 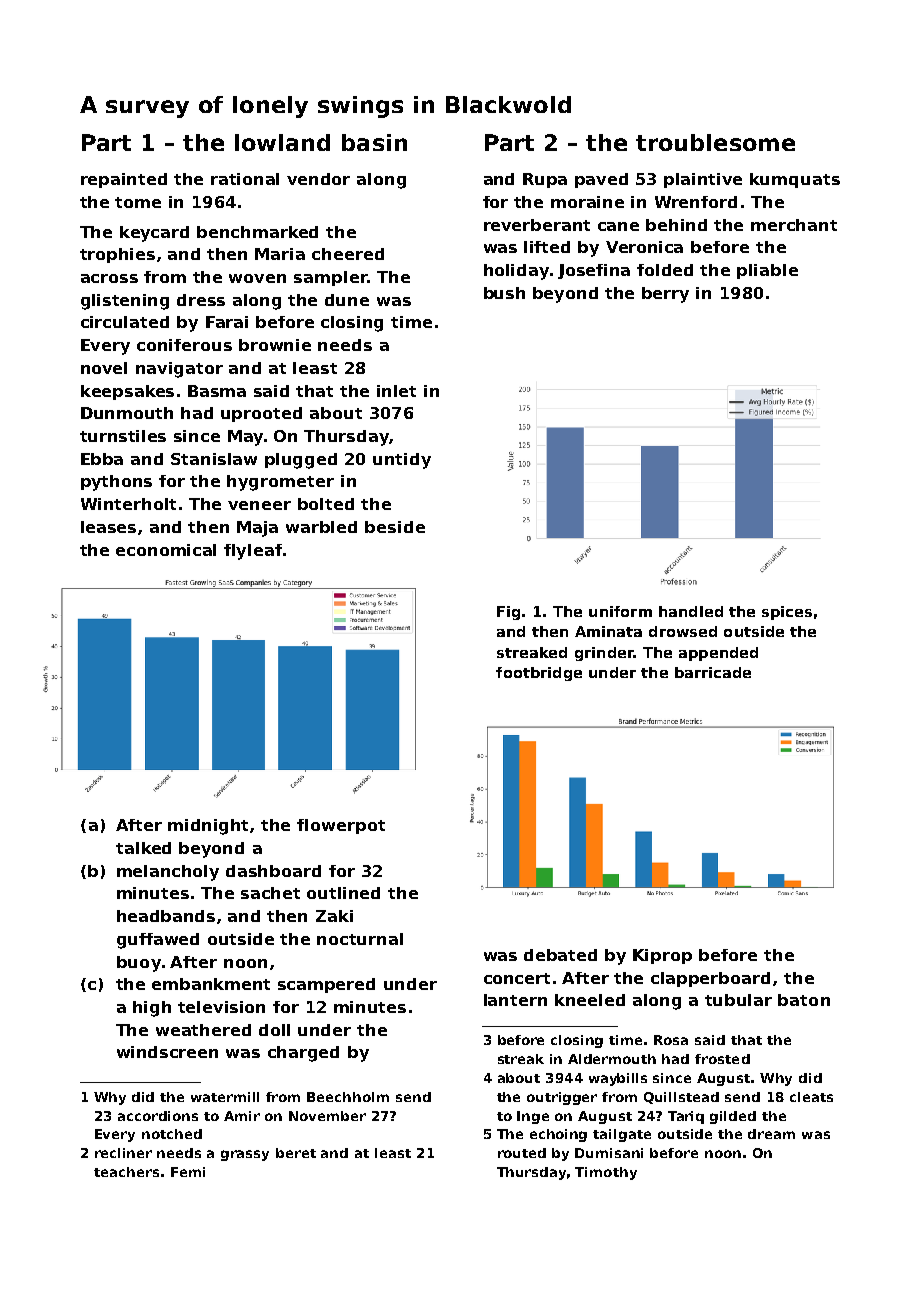 What do you see at coordinates (374, 142) in the screenshot?
I see `basin` at bounding box center [374, 142].
